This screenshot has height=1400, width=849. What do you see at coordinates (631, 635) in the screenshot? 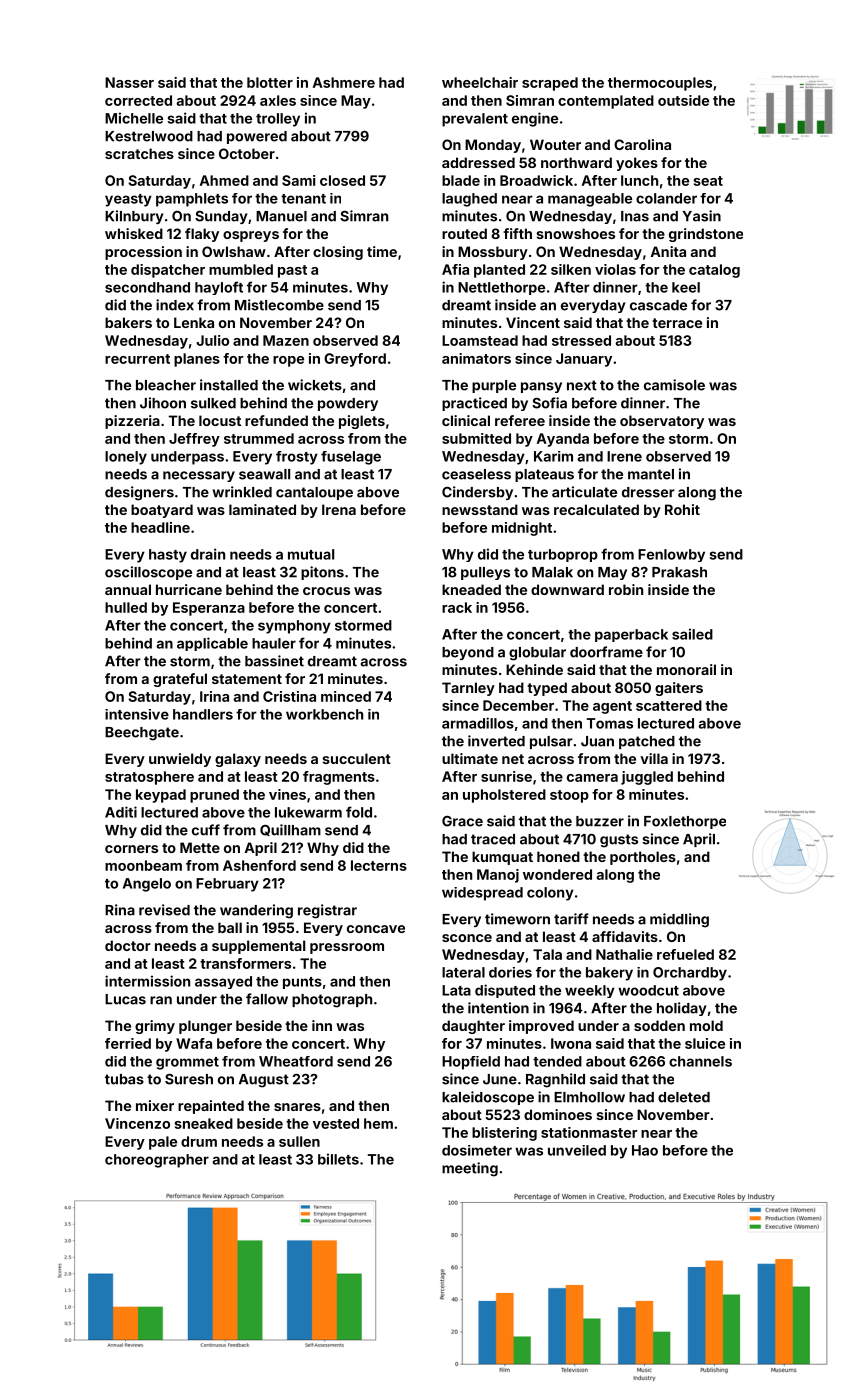
I see `paperback` at bounding box center [631, 635].
